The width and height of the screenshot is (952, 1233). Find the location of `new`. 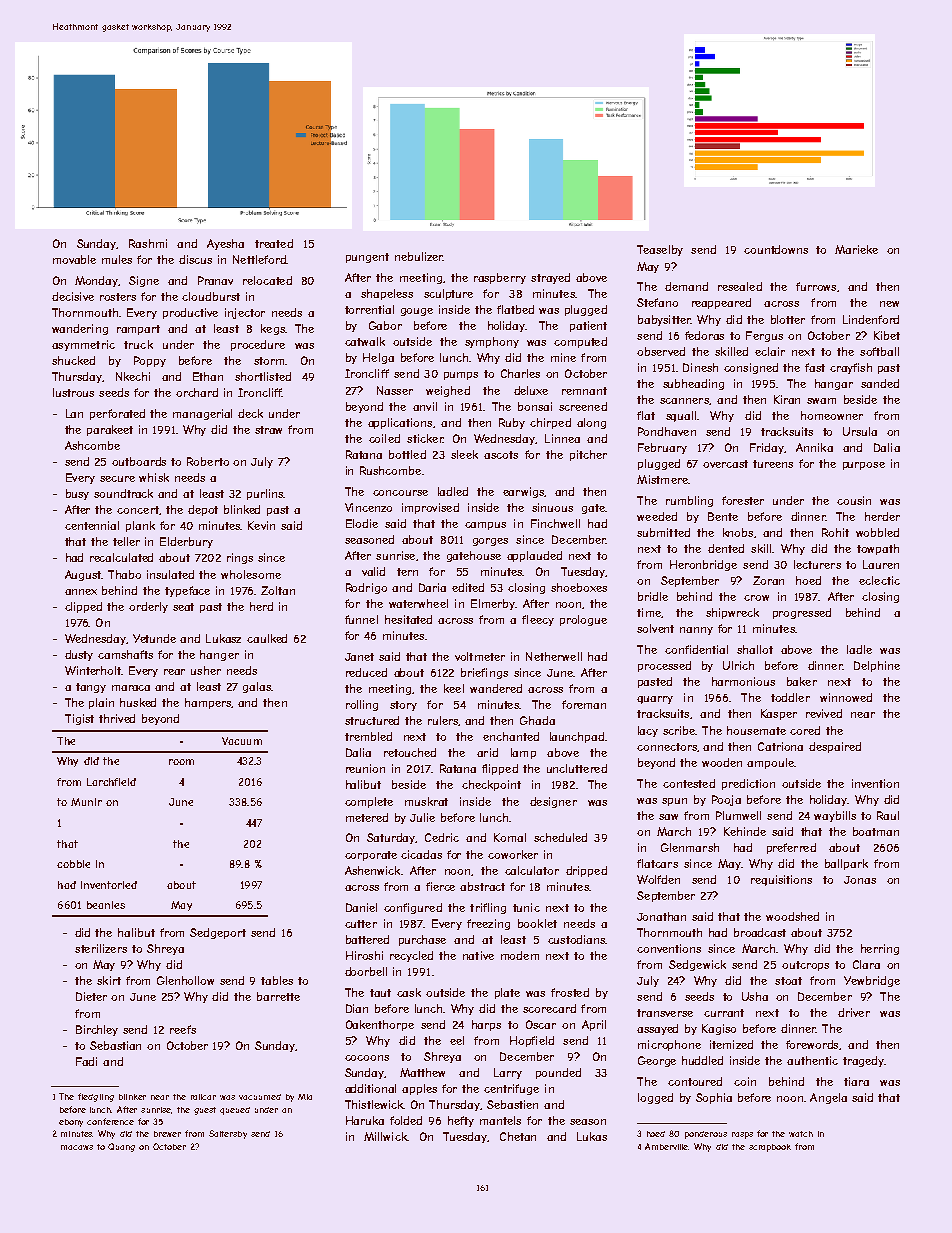

new is located at coordinates (889, 304).
